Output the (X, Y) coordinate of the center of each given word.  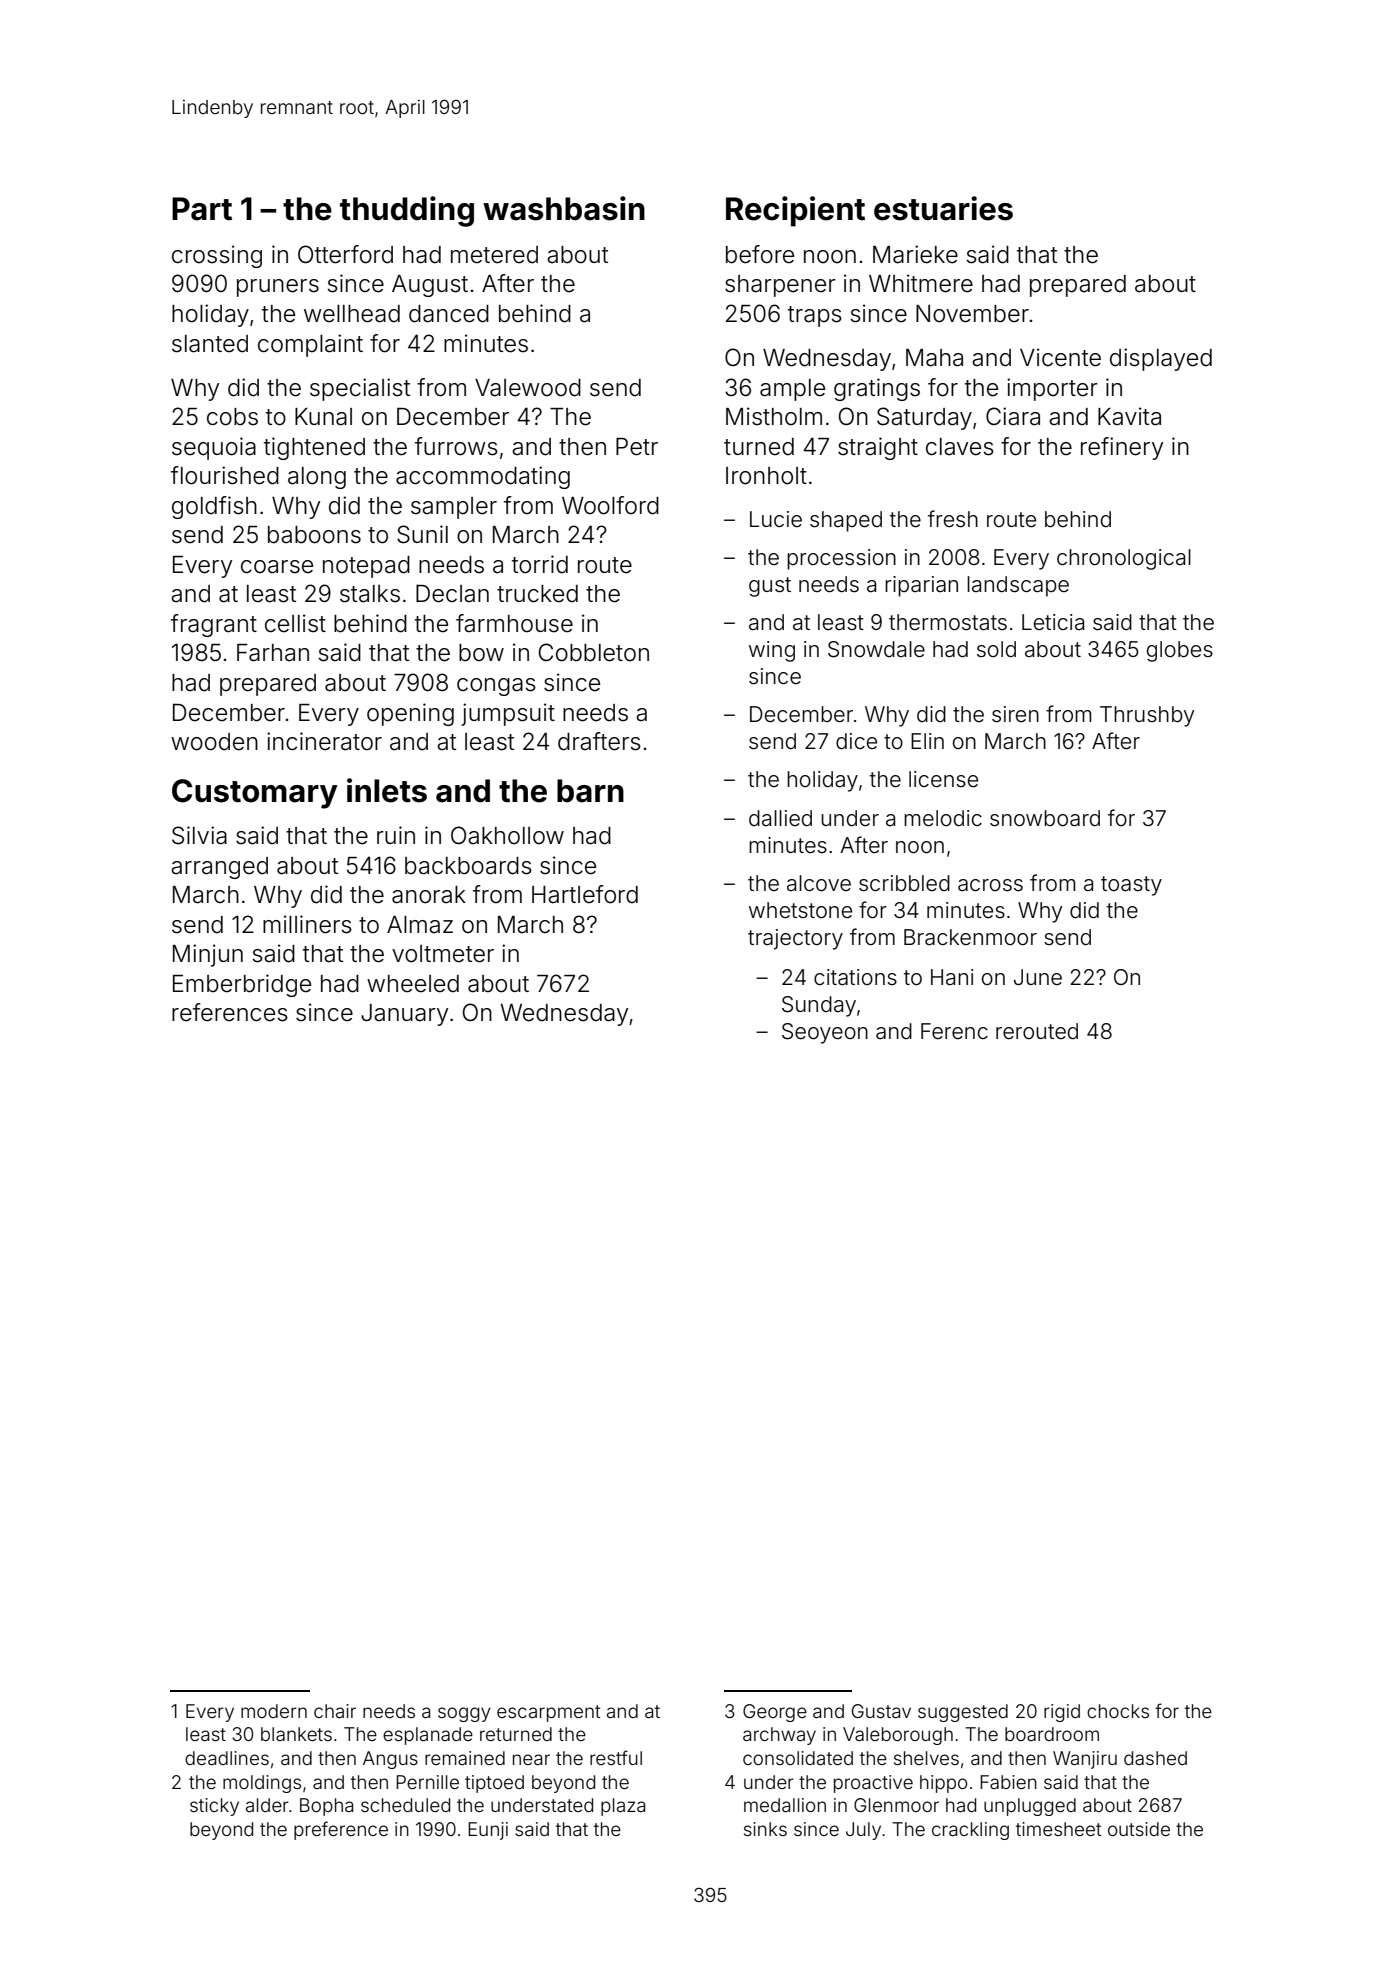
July (863, 1831)
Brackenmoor (970, 937)
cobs (232, 417)
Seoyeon (825, 1033)
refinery (1122, 448)
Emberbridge (242, 985)
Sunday (819, 1006)
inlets (387, 790)
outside (1139, 1829)
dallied (780, 818)
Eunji (488, 1831)
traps (815, 316)
